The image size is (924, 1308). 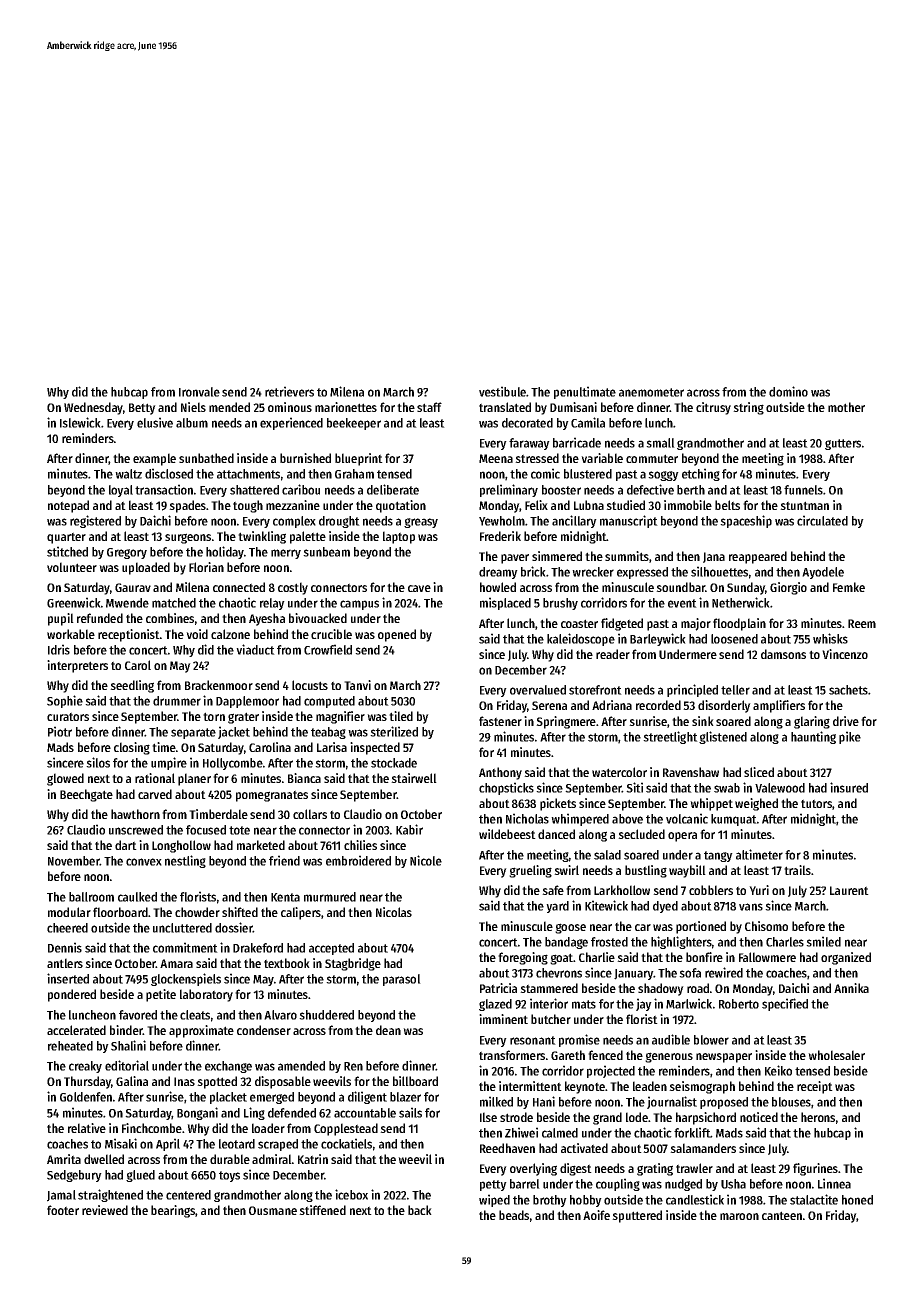 I want to click on opened, so click(x=397, y=635).
